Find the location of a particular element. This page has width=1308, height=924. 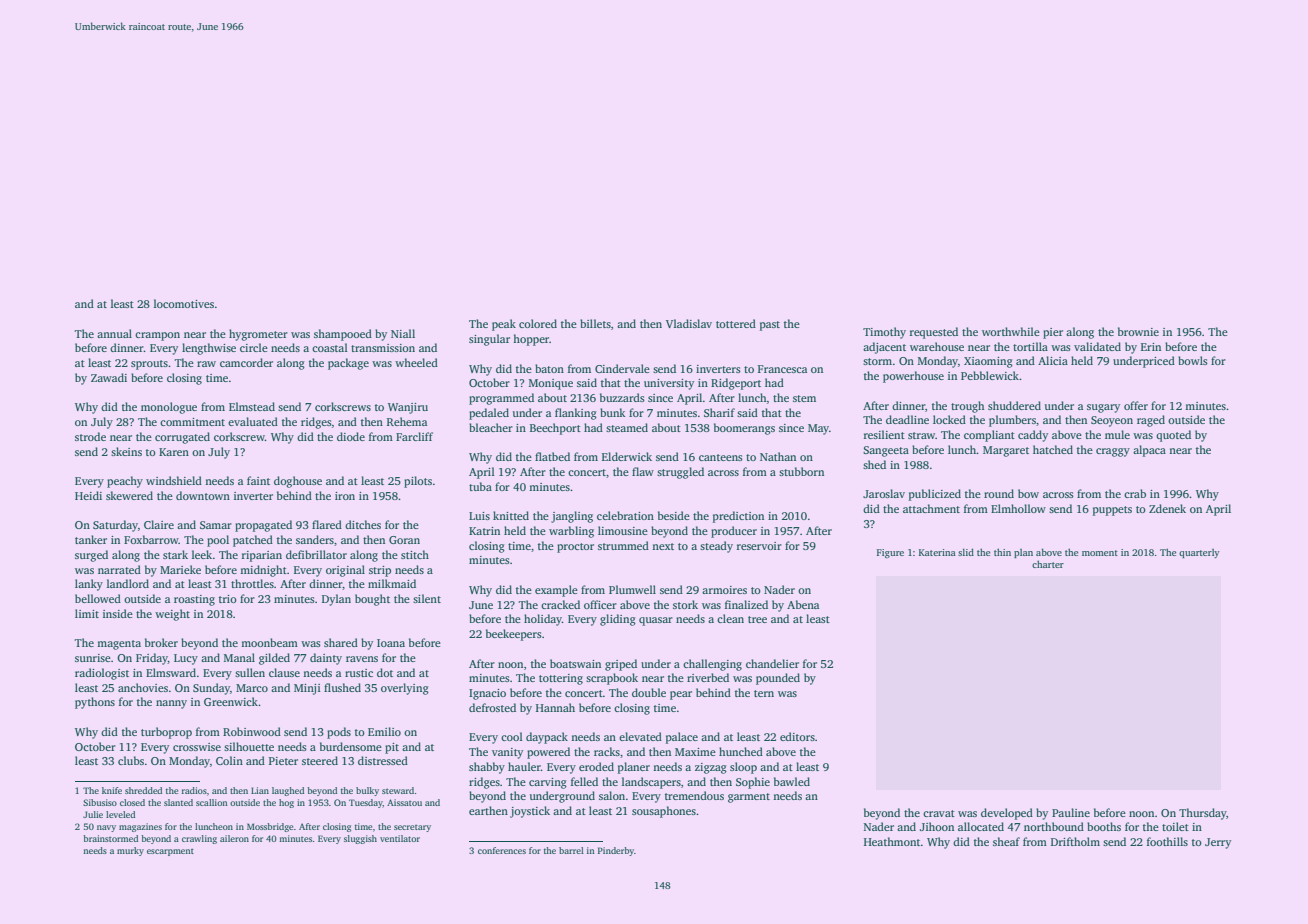

evaluated is located at coordinates (253, 421).
